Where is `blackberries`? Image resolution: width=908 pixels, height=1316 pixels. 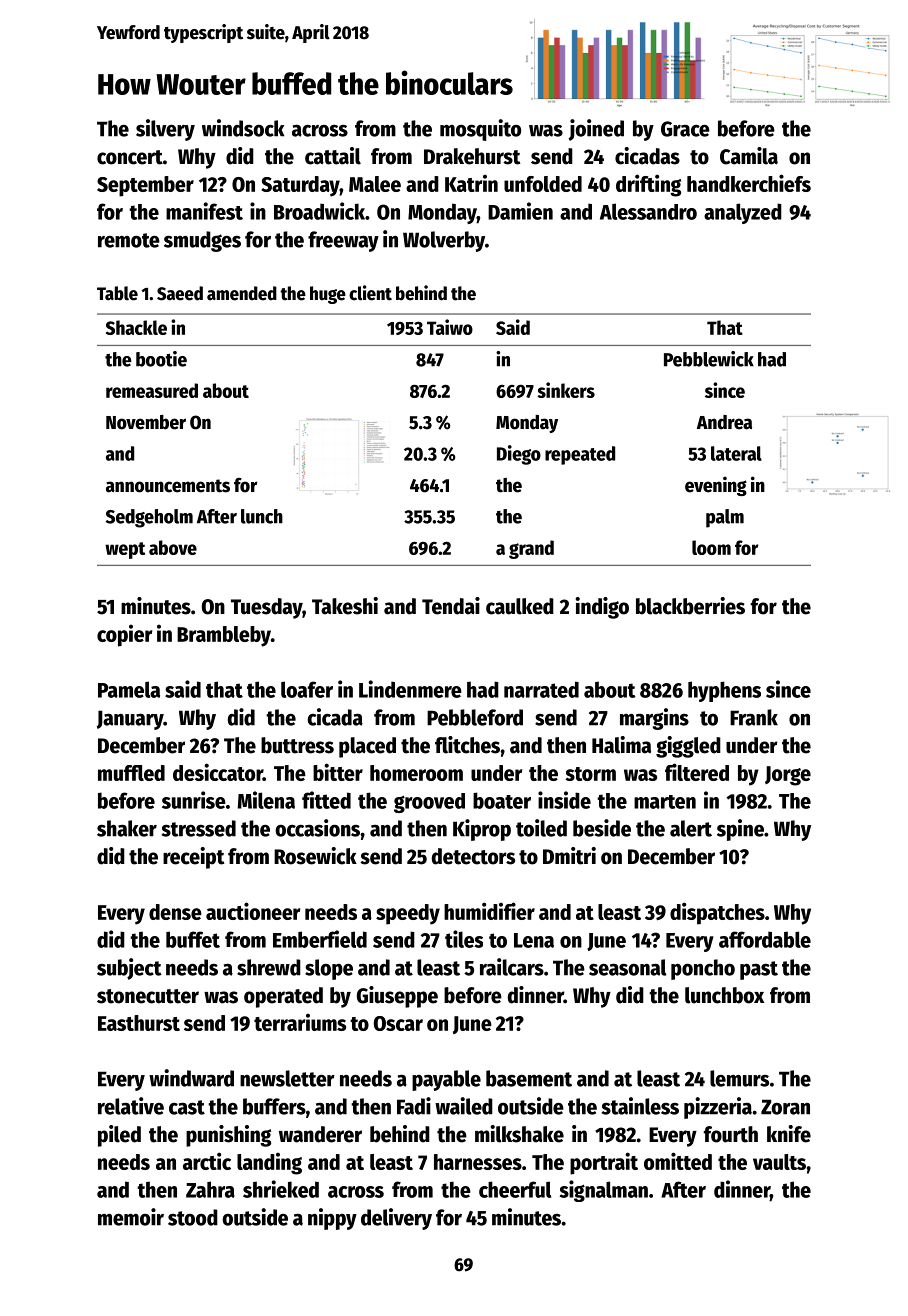 blackberries is located at coordinates (690, 606).
